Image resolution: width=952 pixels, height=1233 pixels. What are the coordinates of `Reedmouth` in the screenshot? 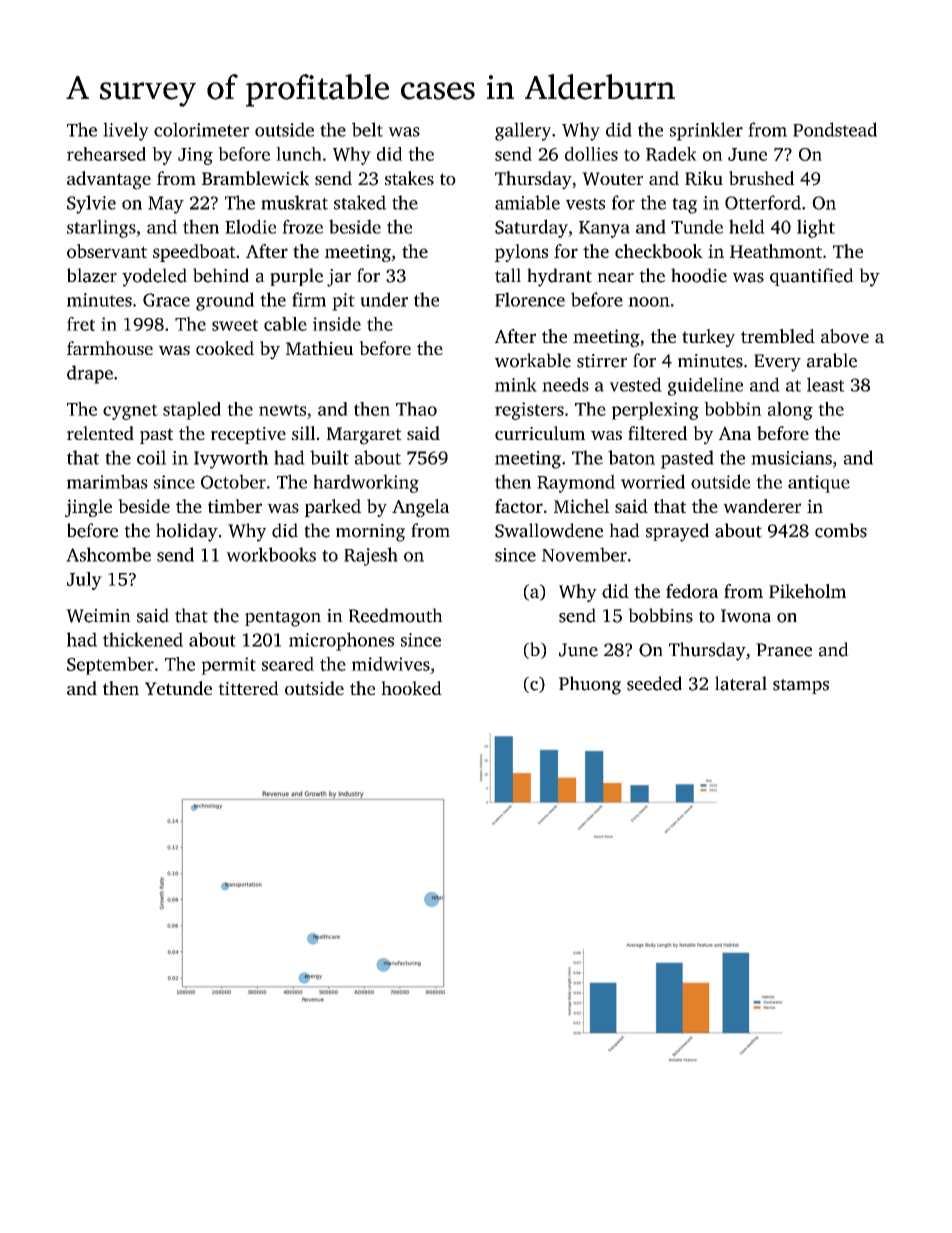 It's located at (396, 615).
